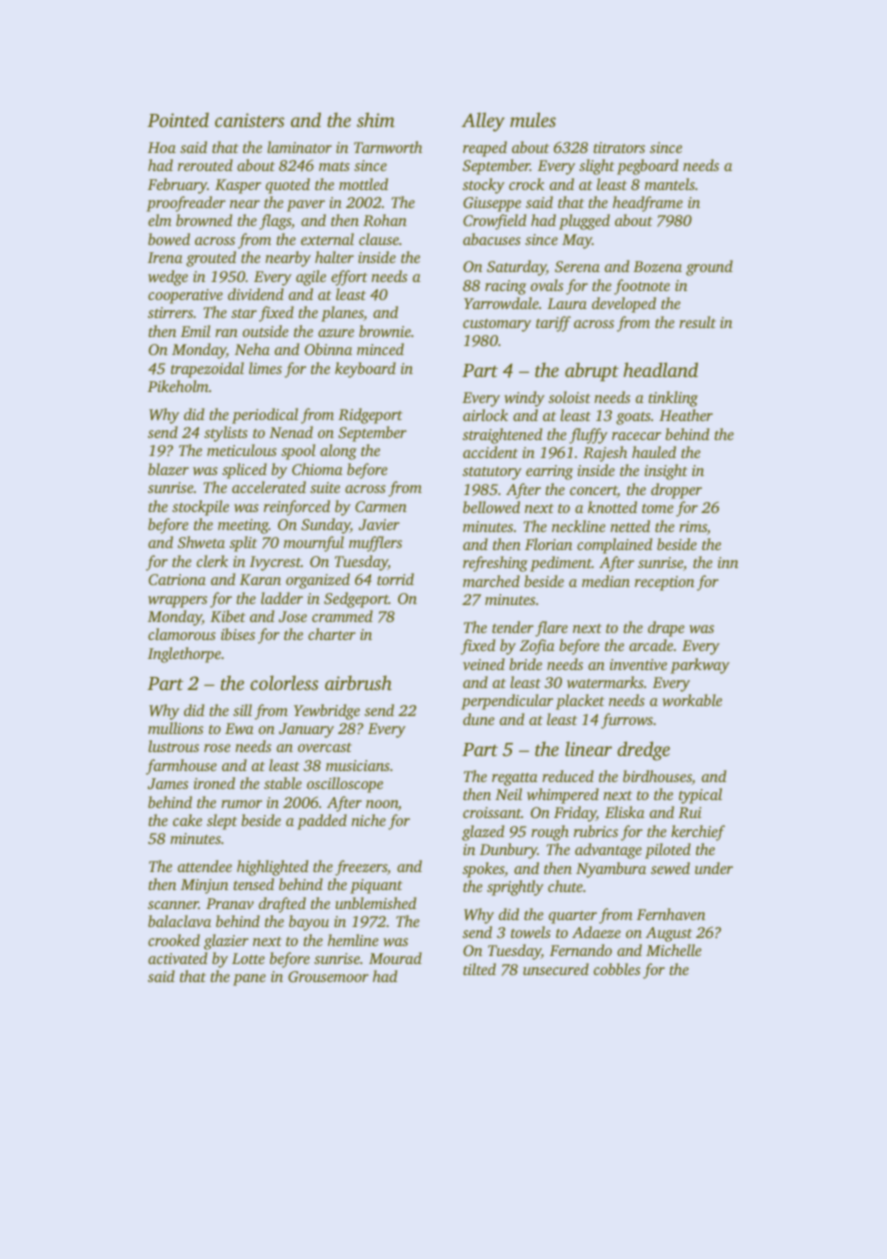 This image has width=887, height=1259. Describe the element at coordinates (249, 120) in the image. I see `canisters` at that location.
